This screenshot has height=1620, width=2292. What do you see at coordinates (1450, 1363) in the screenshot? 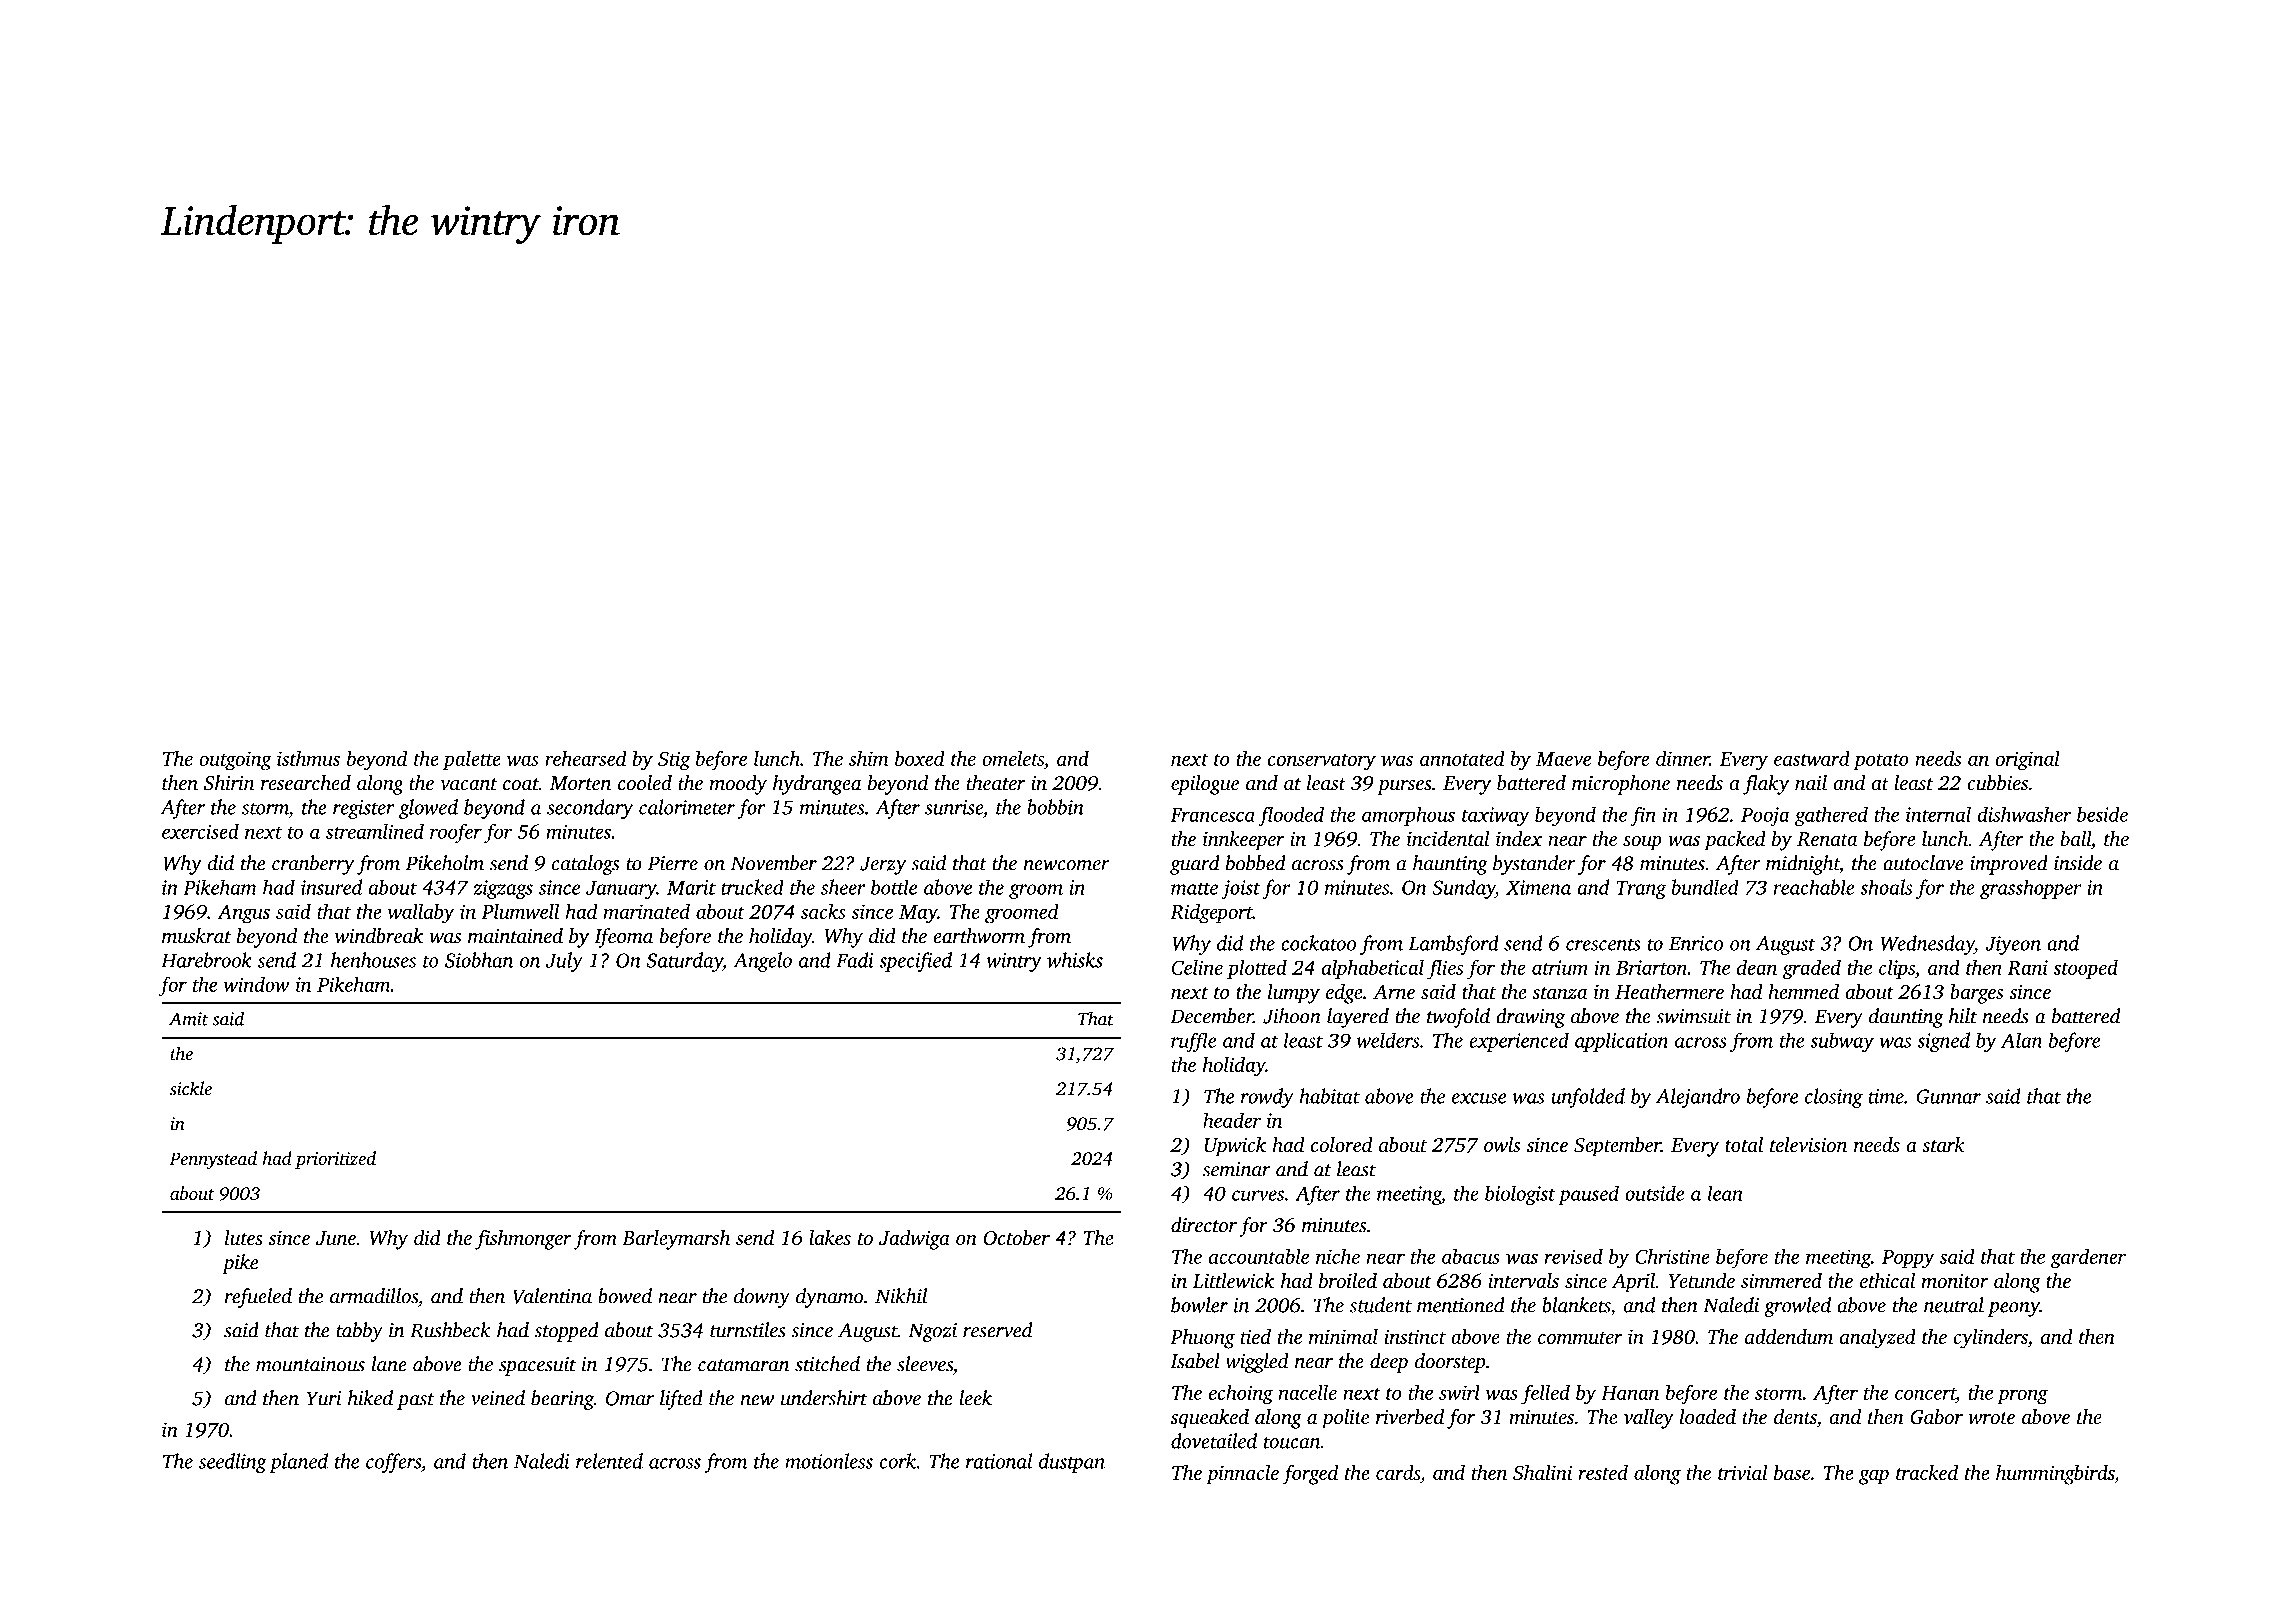
I see `doorstep` at bounding box center [1450, 1363].
